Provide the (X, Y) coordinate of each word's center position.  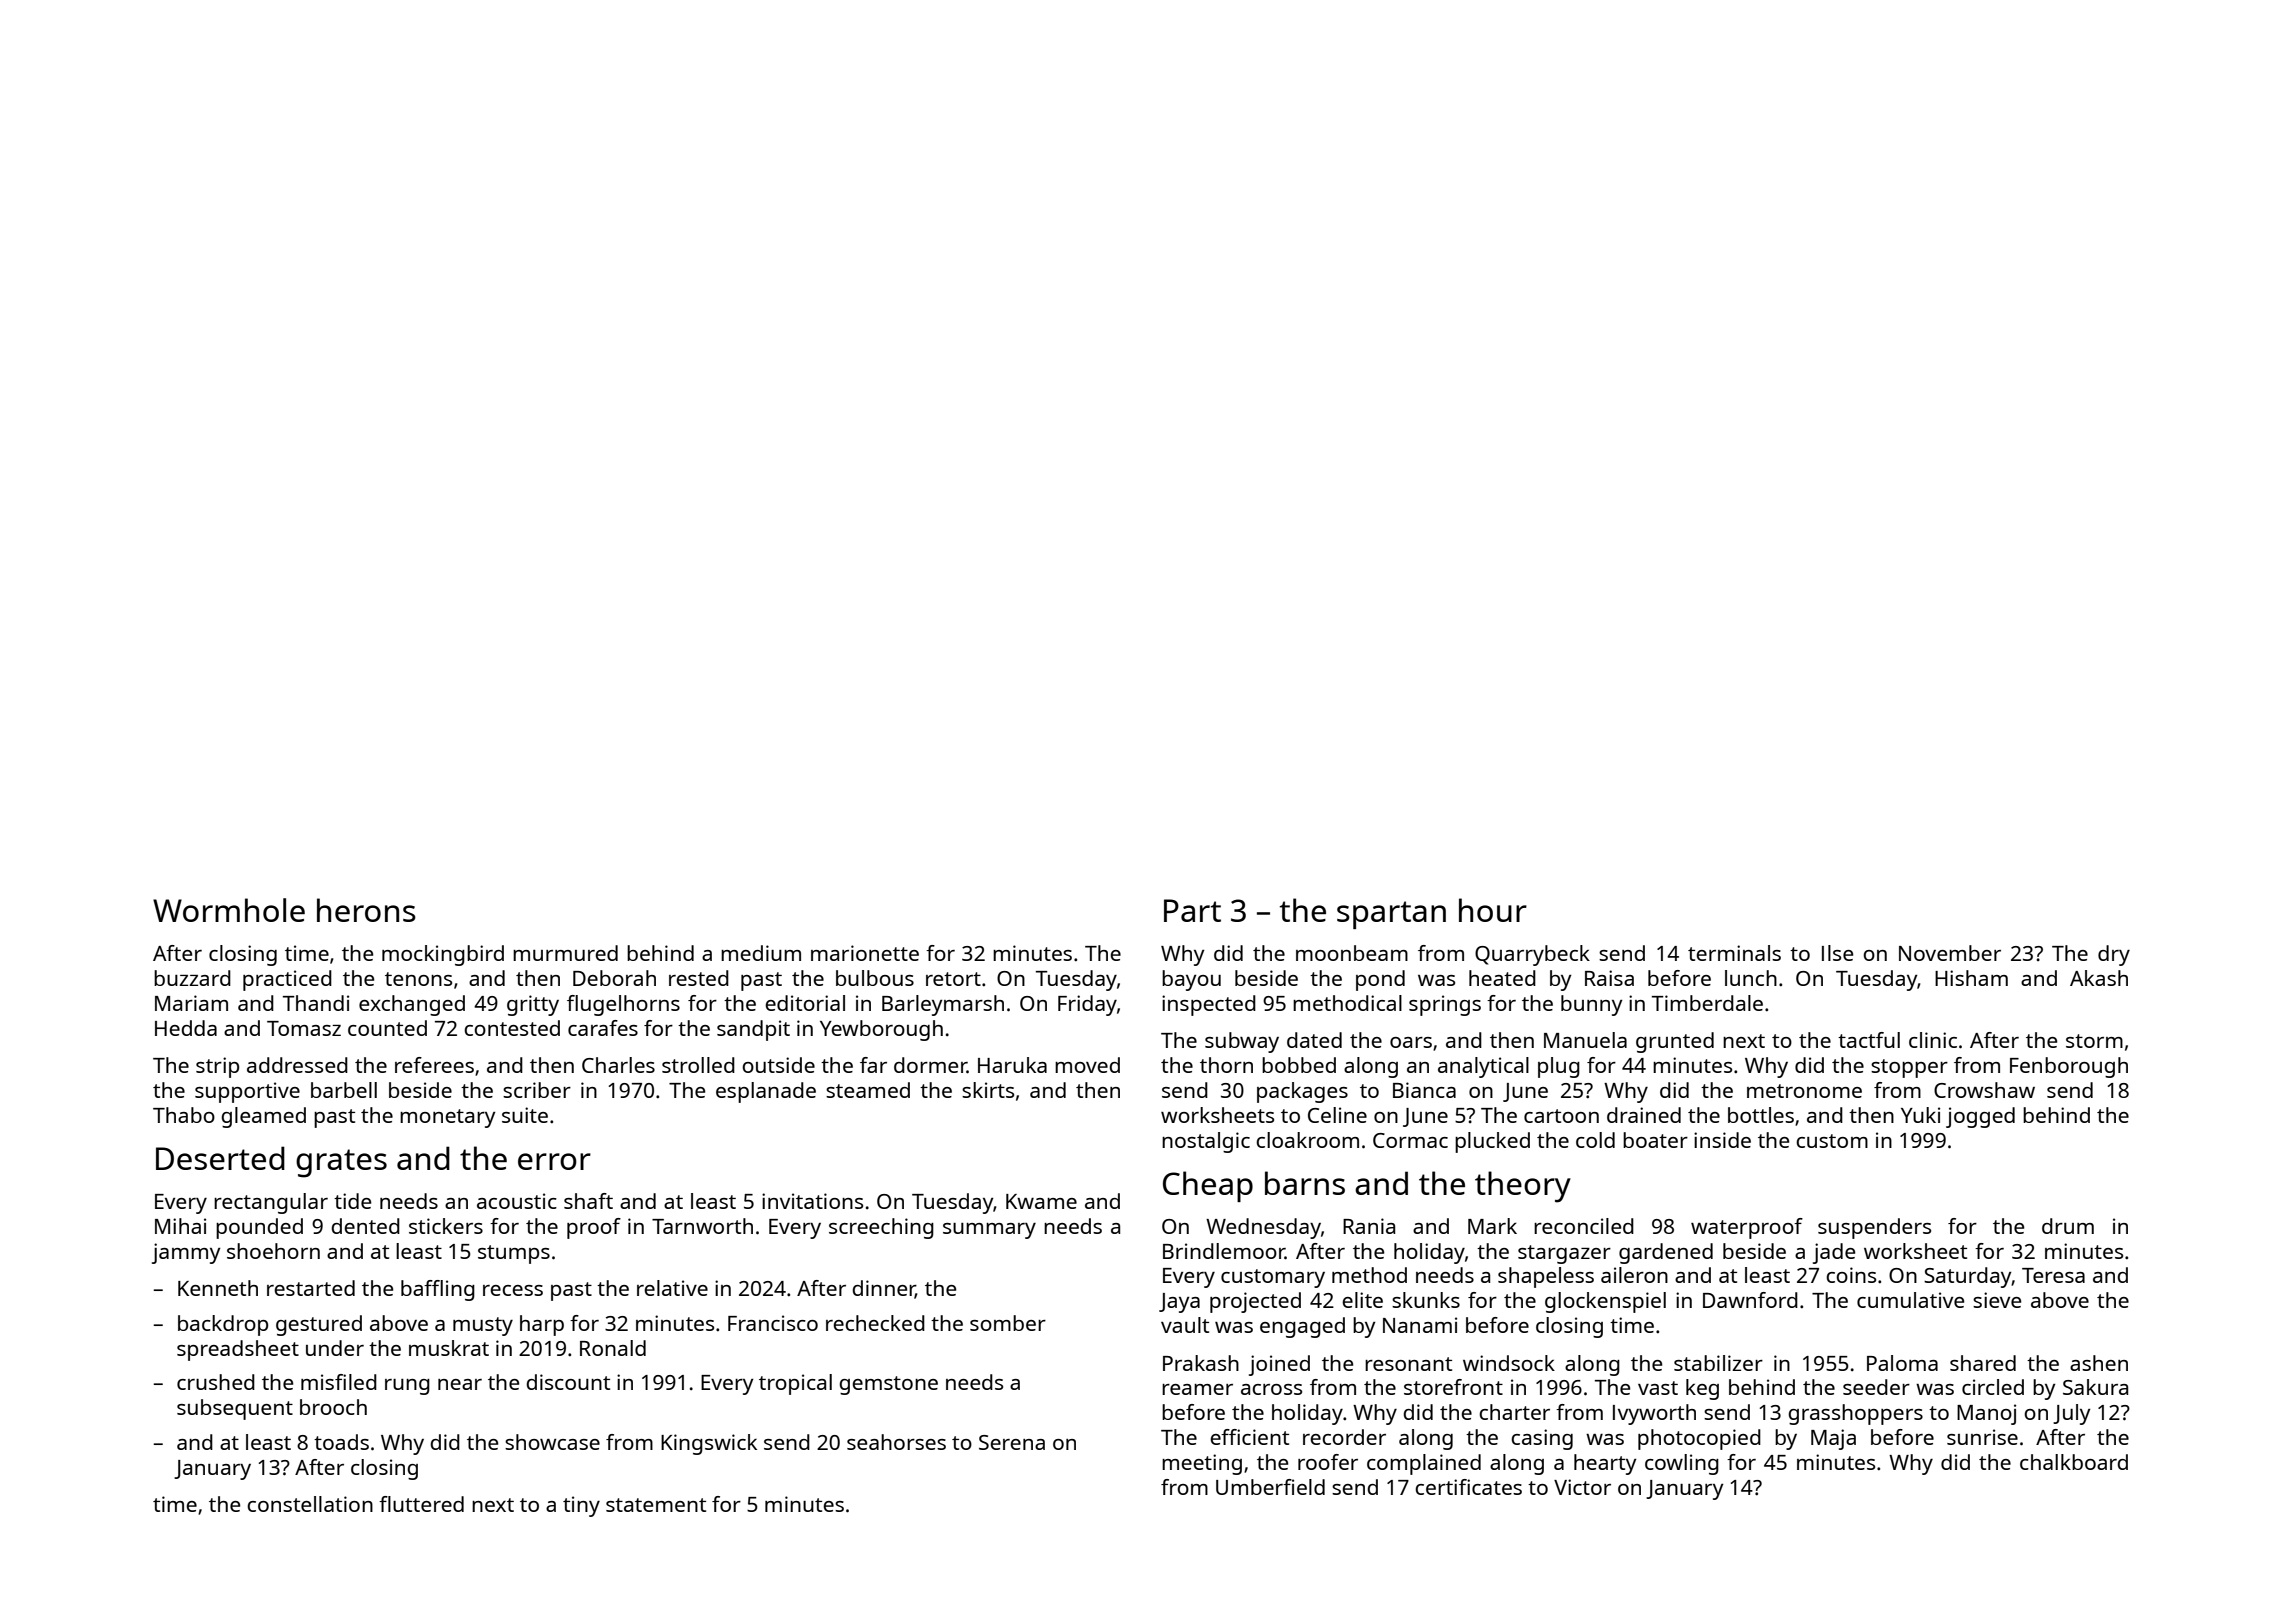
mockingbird (443, 955)
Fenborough (2069, 1067)
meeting (1202, 1464)
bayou (1191, 980)
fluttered (421, 1504)
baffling (438, 1290)
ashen (2099, 1363)
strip (217, 1067)
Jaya (1179, 1303)
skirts (988, 1090)
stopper (1909, 1068)
